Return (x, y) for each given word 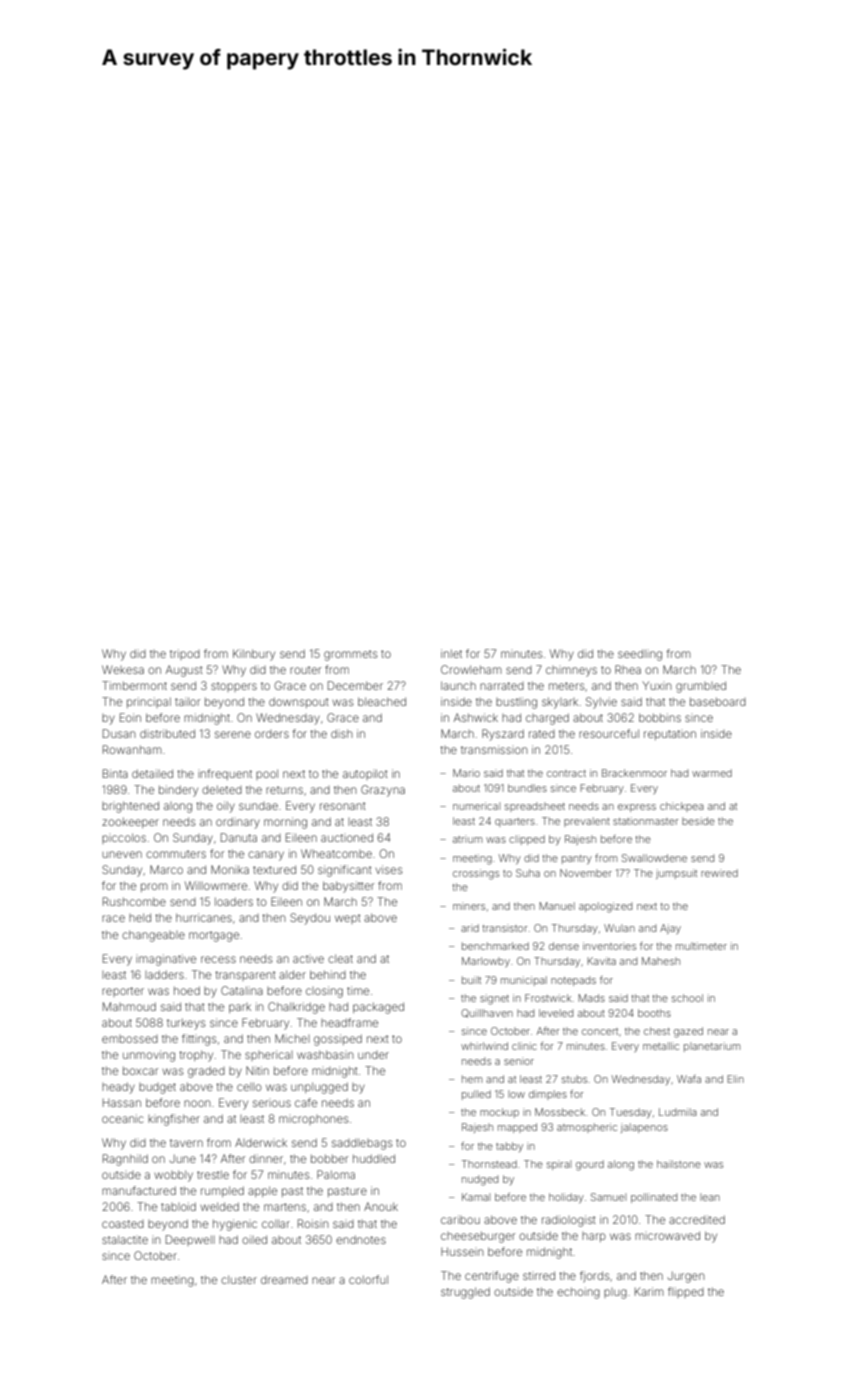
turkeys (186, 1024)
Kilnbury (254, 655)
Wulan (619, 928)
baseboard (718, 701)
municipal (524, 981)
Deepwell (190, 1240)
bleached (382, 701)
